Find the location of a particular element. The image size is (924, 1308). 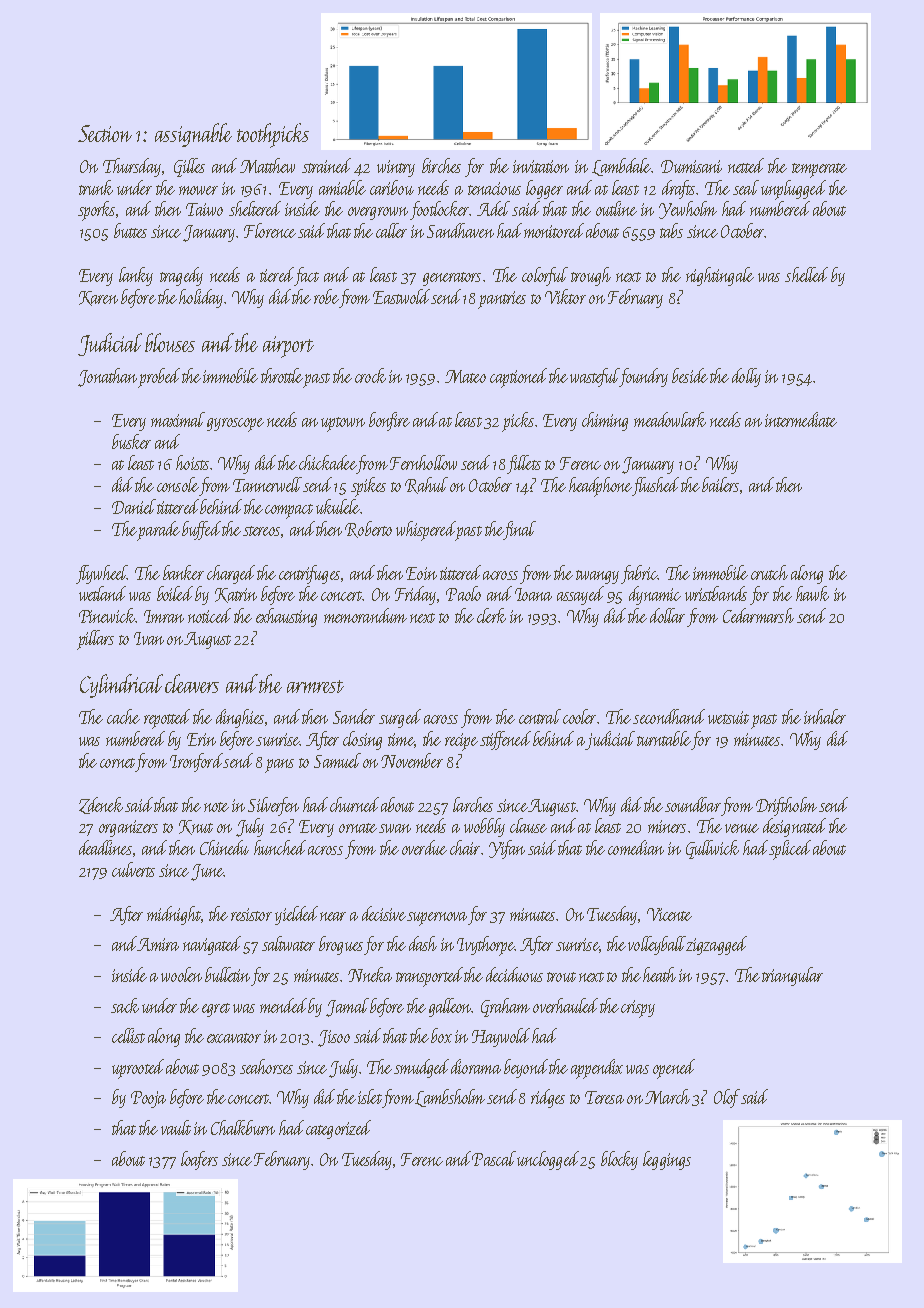

dynamic is located at coordinates (655, 595).
